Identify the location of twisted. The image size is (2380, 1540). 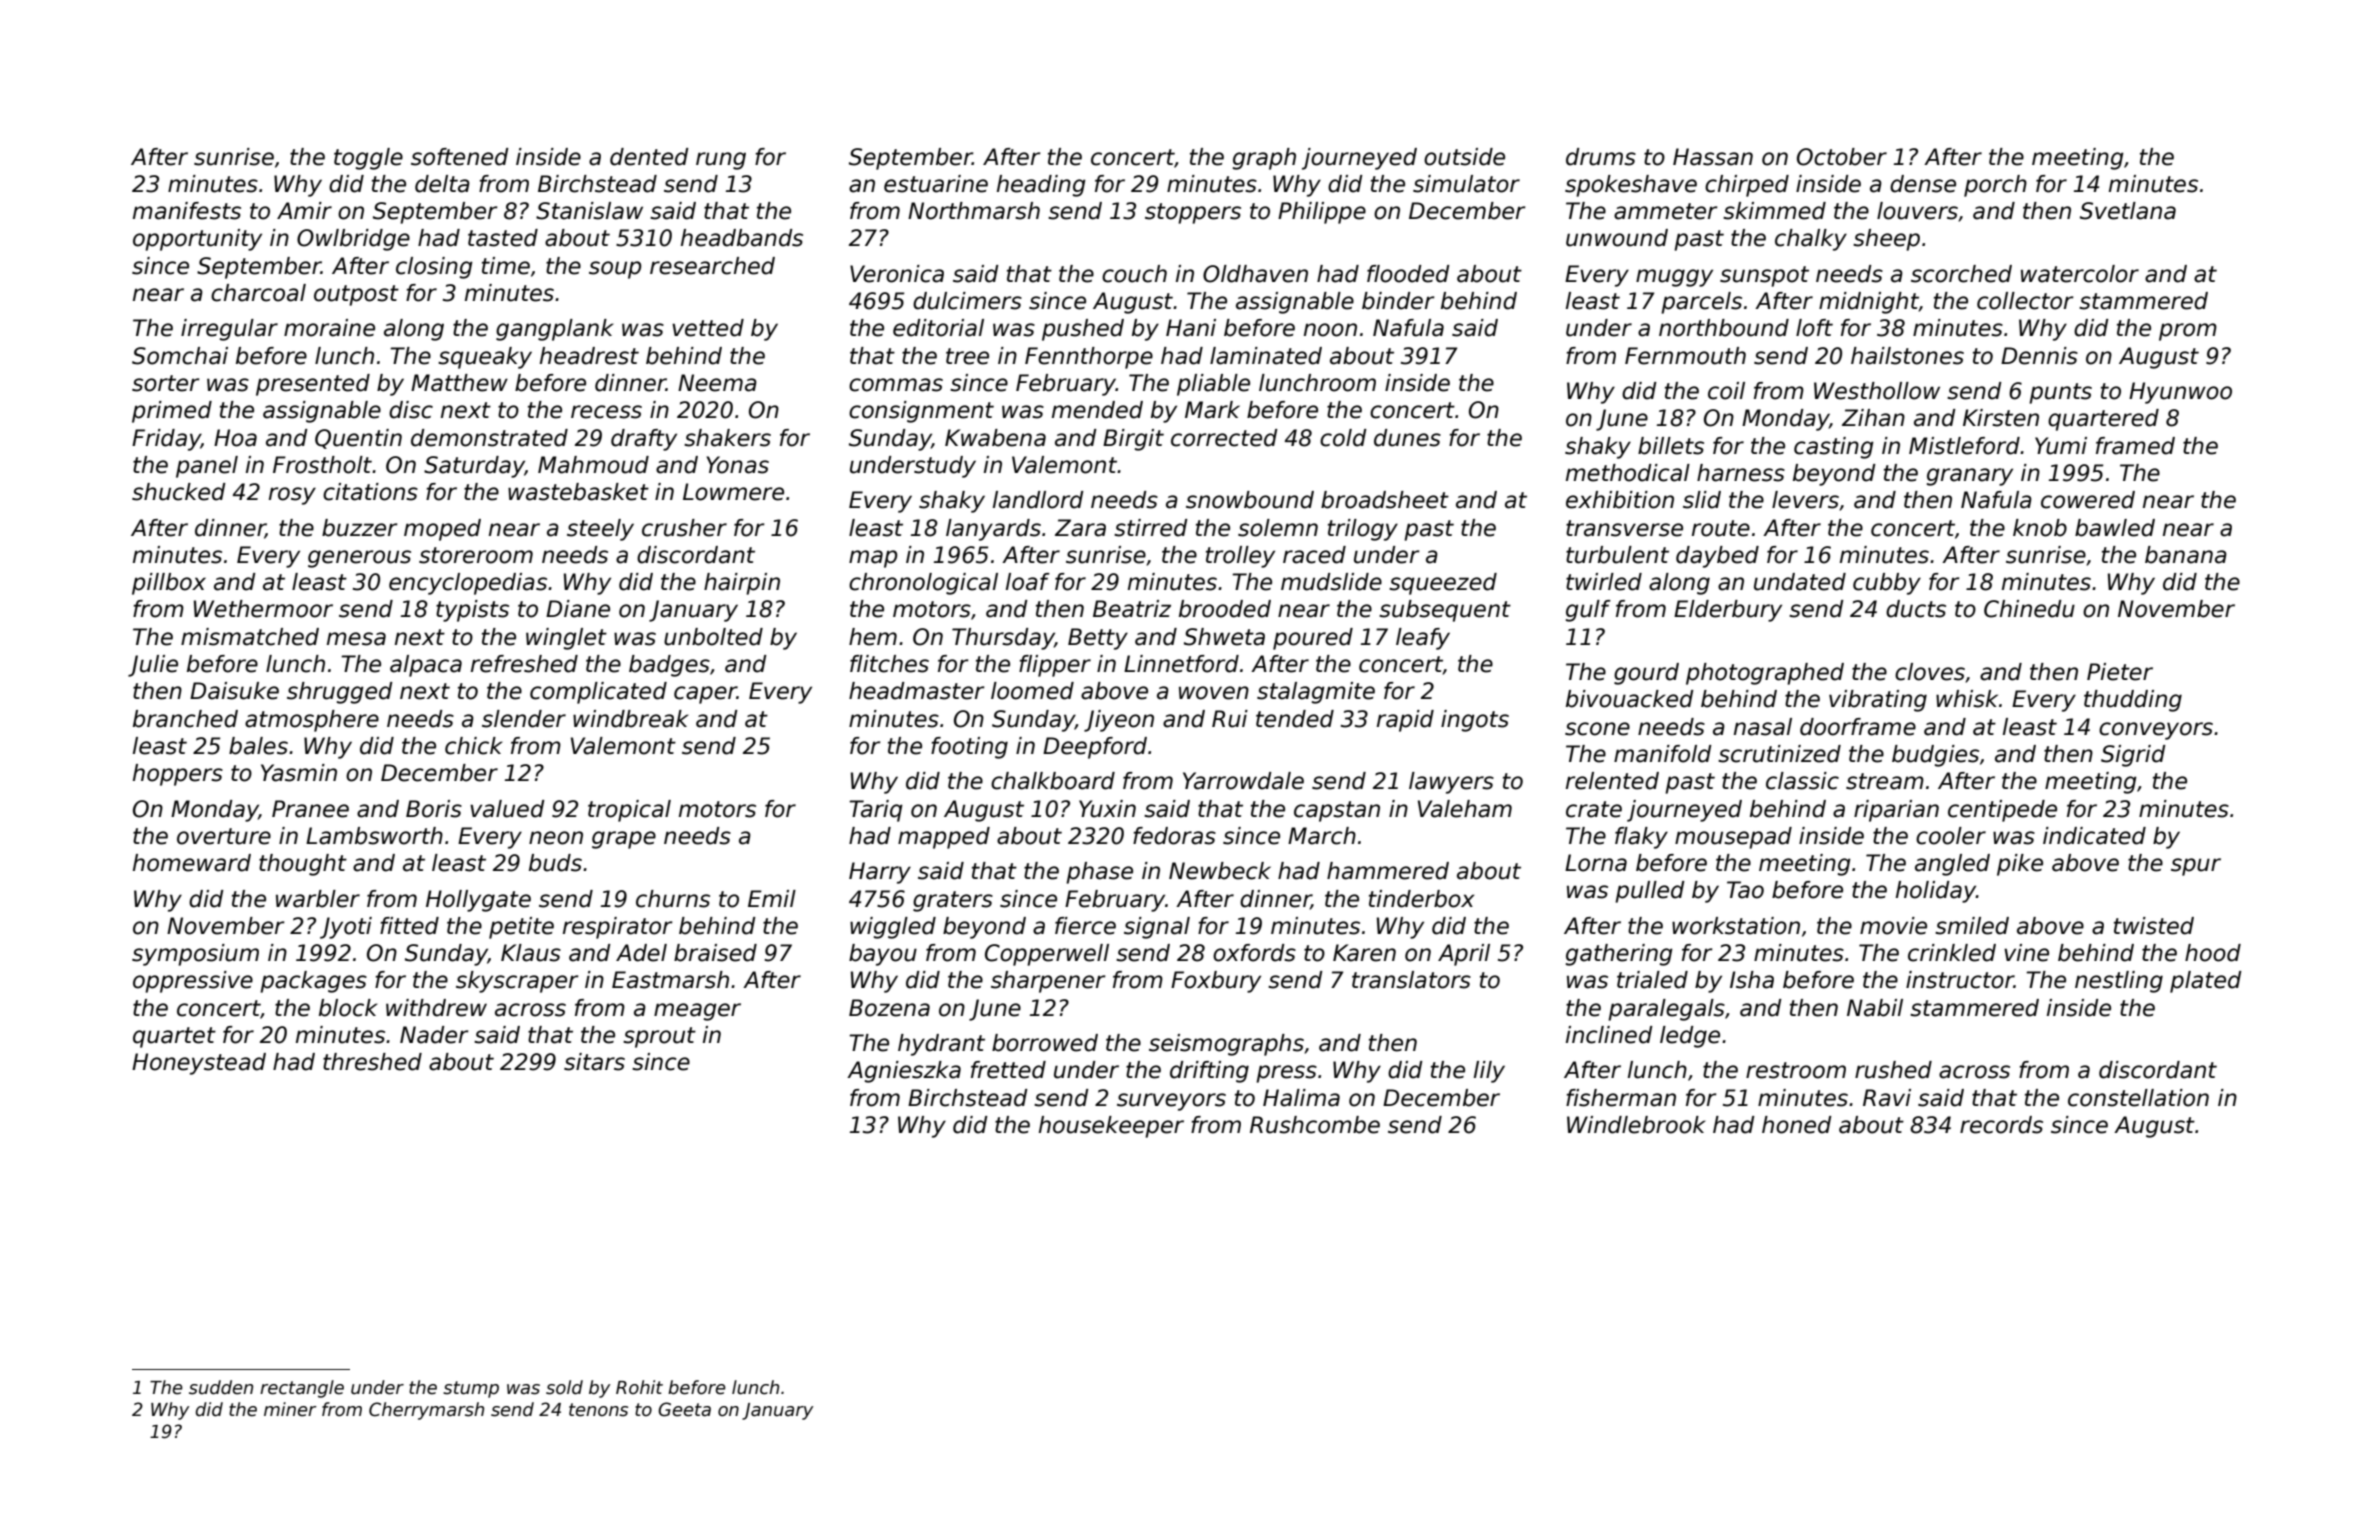
(2154, 926).
